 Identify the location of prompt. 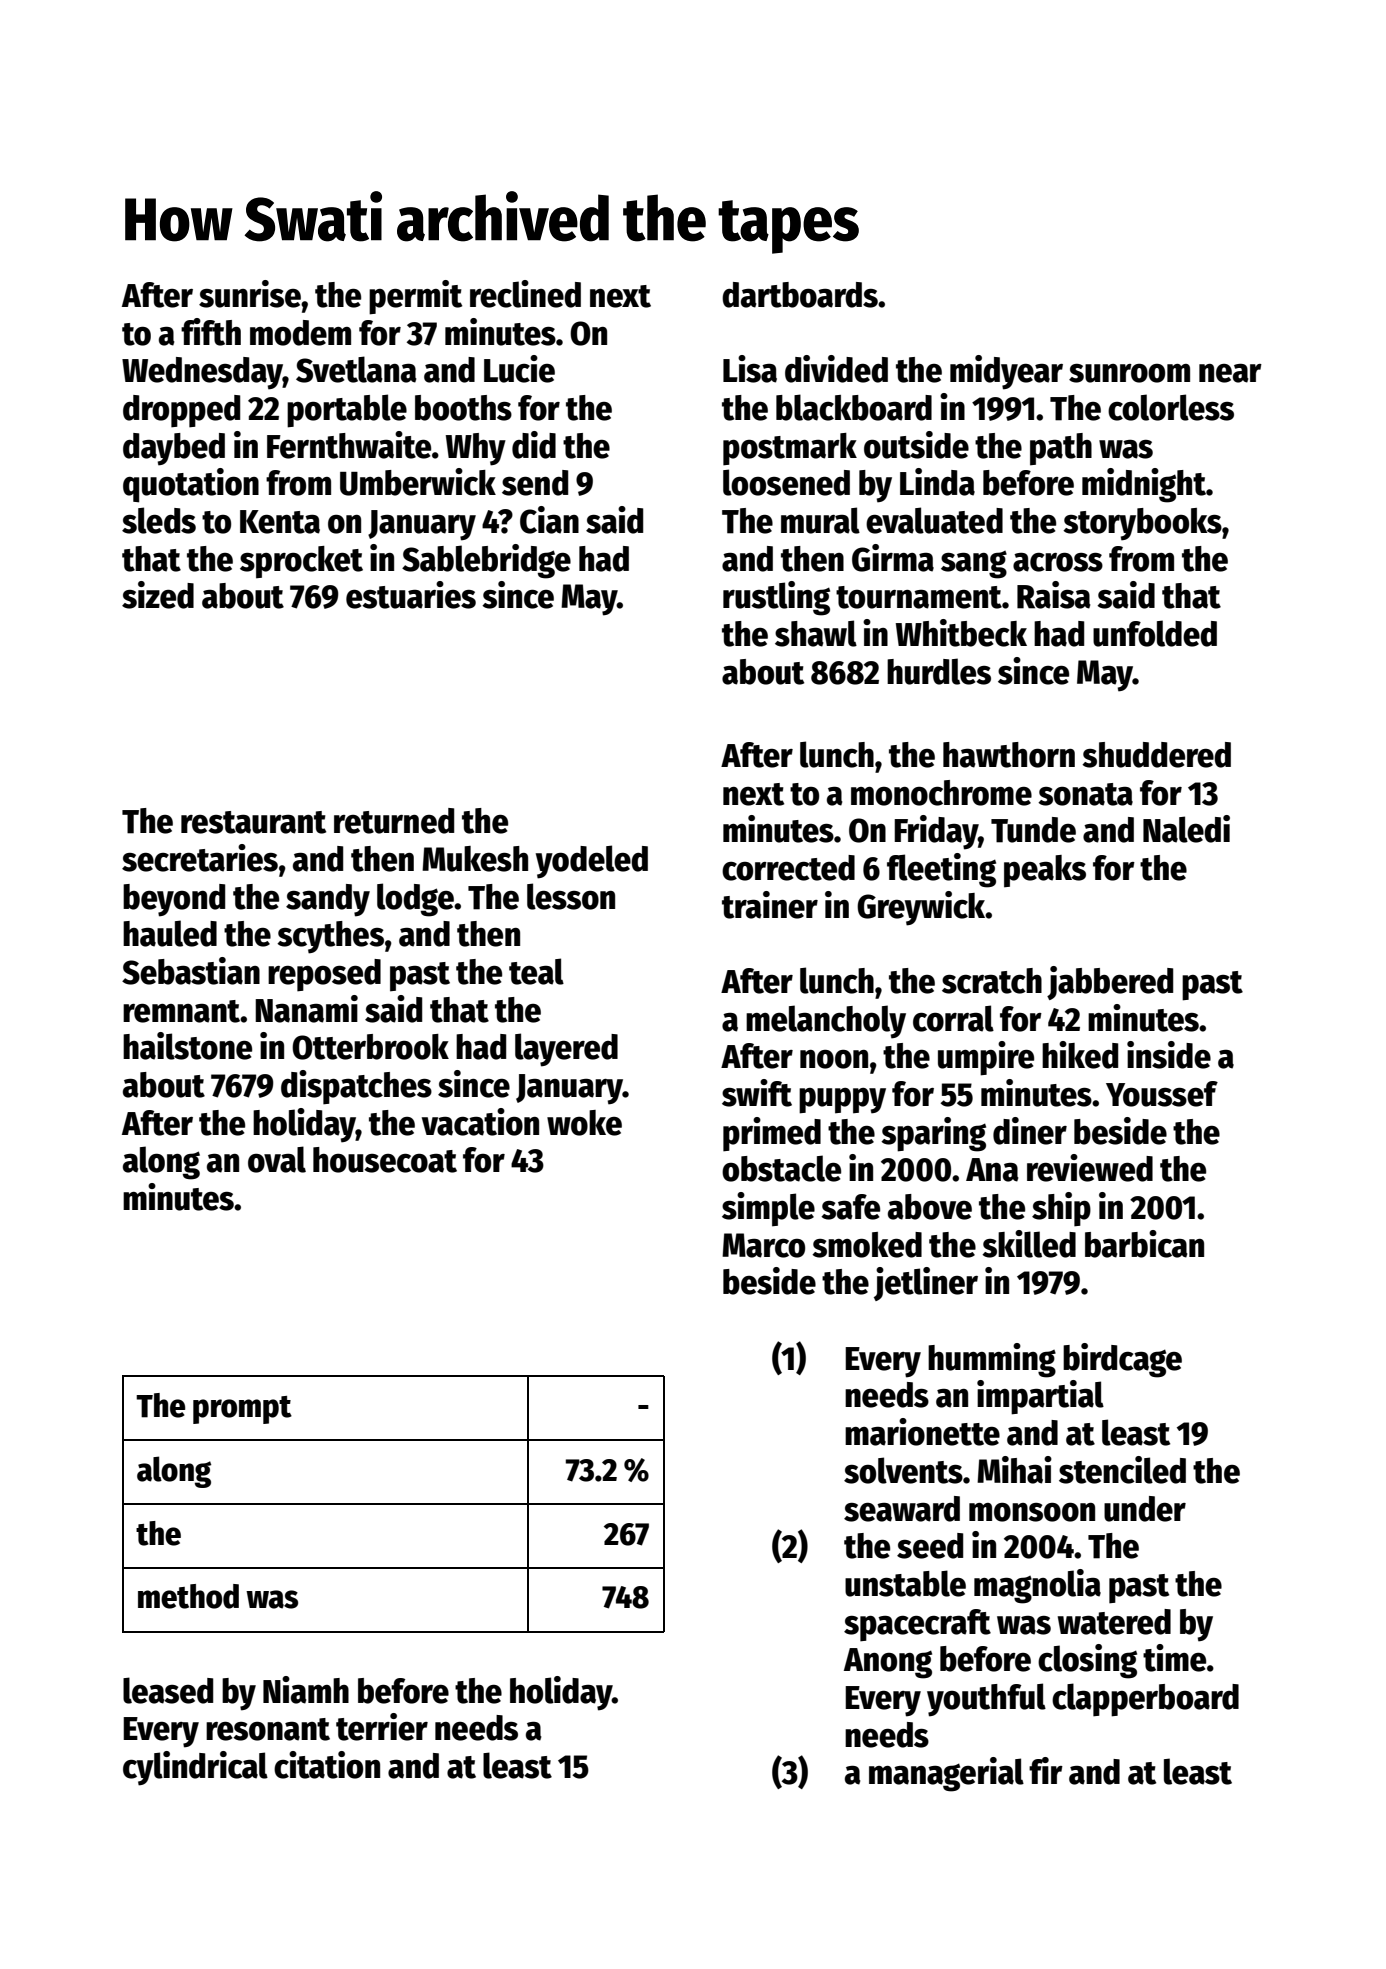
(242, 1410).
